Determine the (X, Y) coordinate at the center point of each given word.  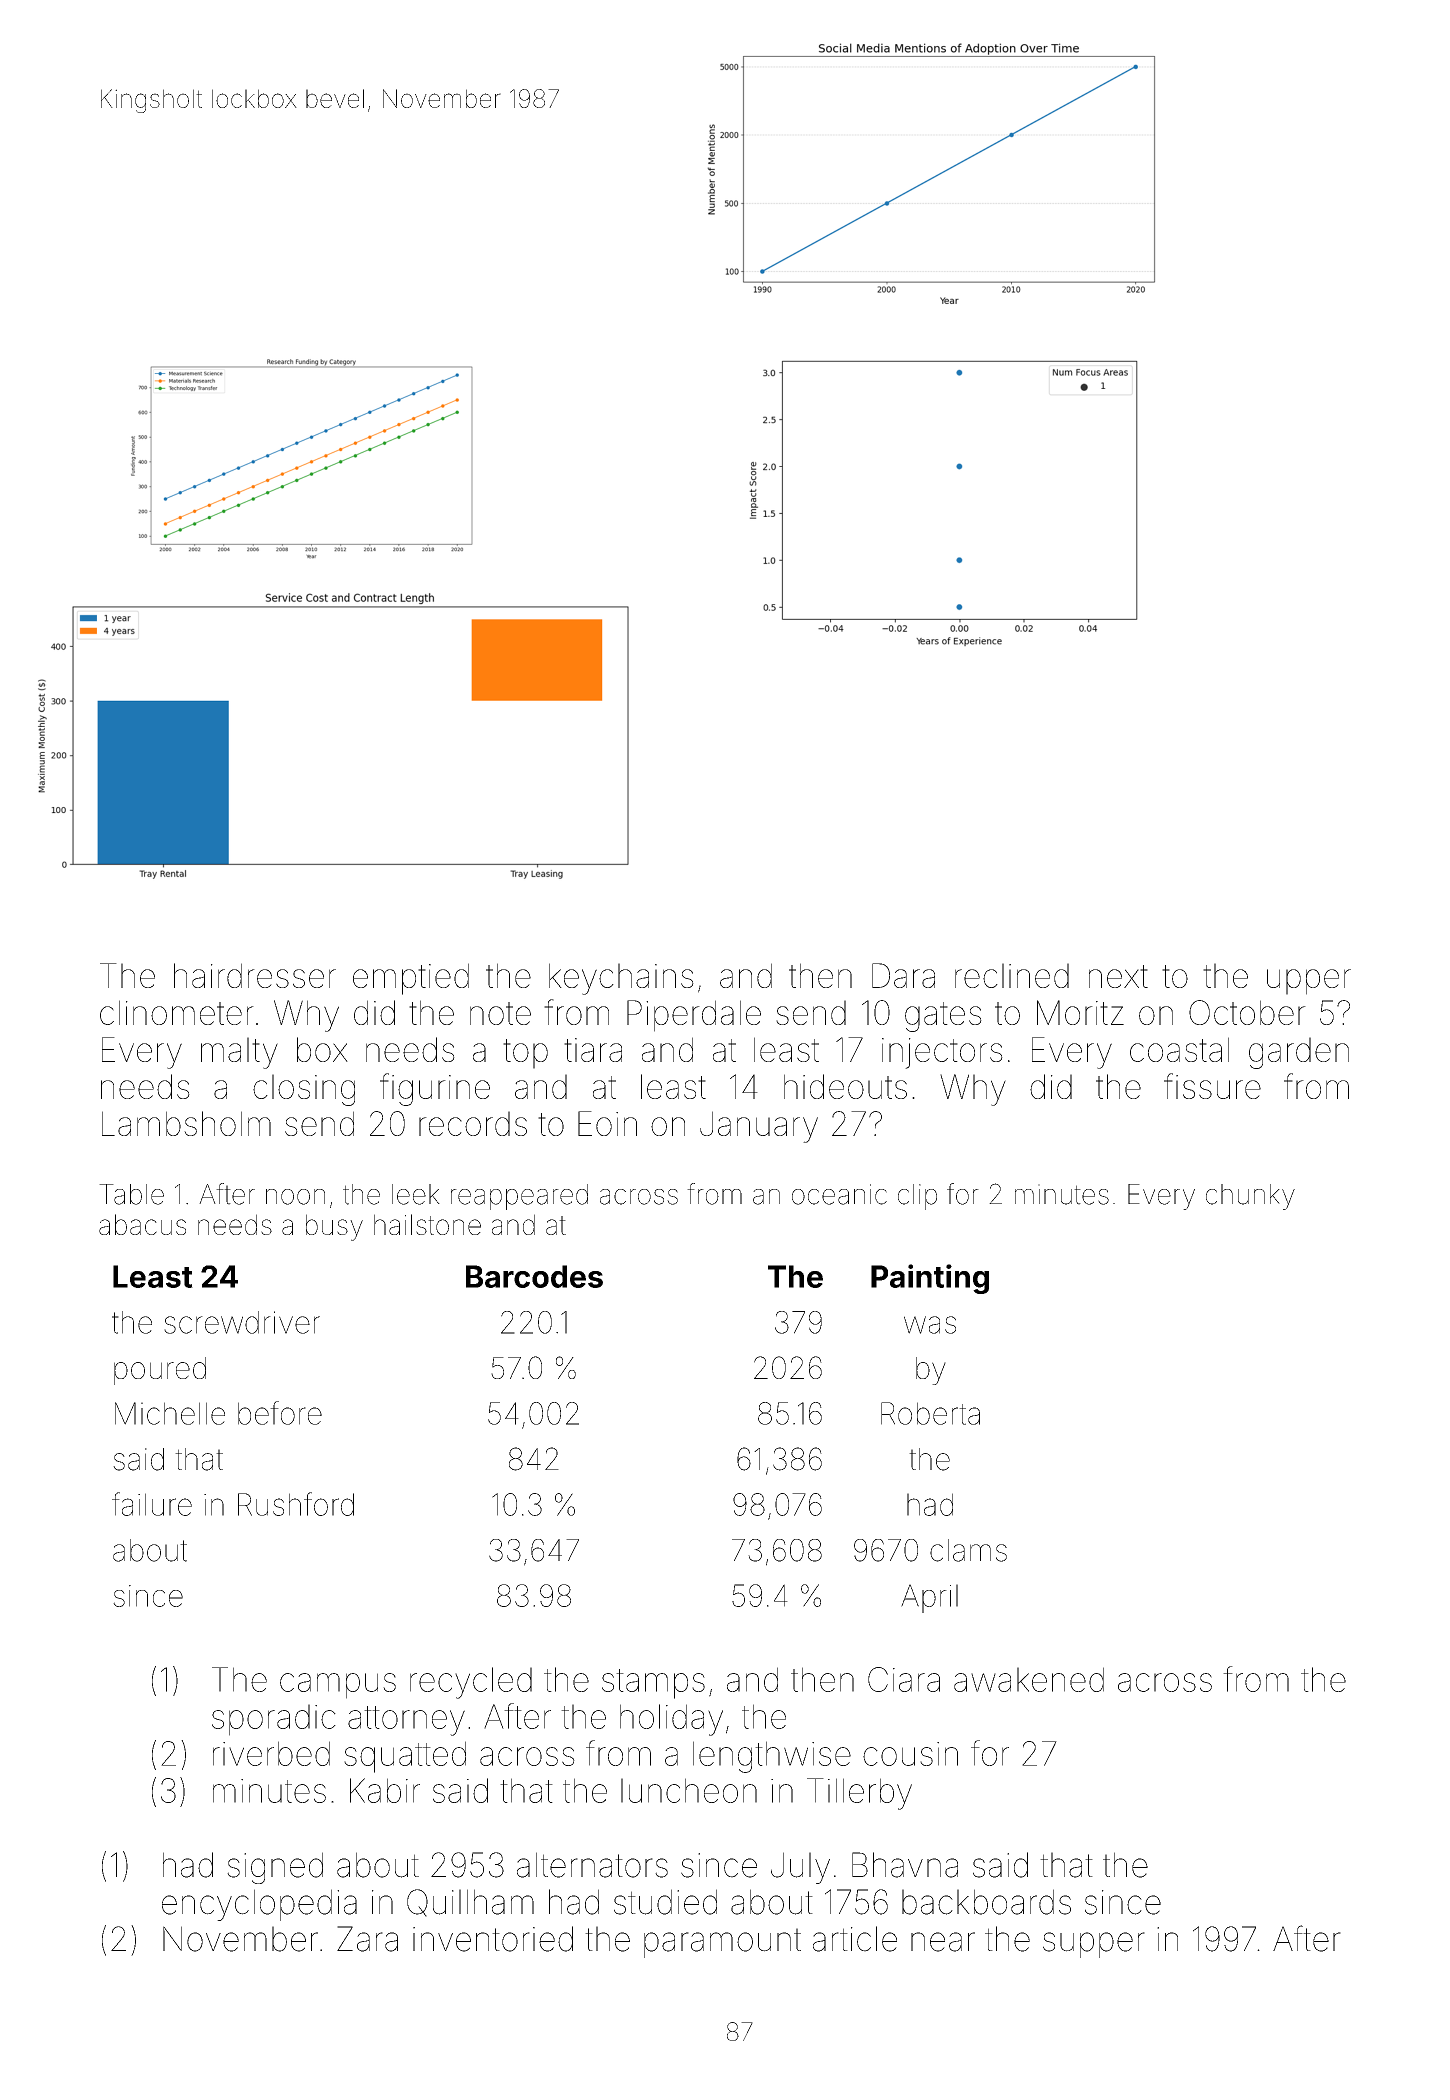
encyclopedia (259, 1905)
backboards (986, 1902)
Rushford (296, 1504)
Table (131, 1194)
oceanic (839, 1194)
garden (1299, 1053)
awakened (1029, 1679)
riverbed (271, 1753)
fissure (1212, 1086)
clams (968, 1550)
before (280, 1413)
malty (239, 1053)
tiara (593, 1050)
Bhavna (905, 1865)
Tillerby (859, 1794)
